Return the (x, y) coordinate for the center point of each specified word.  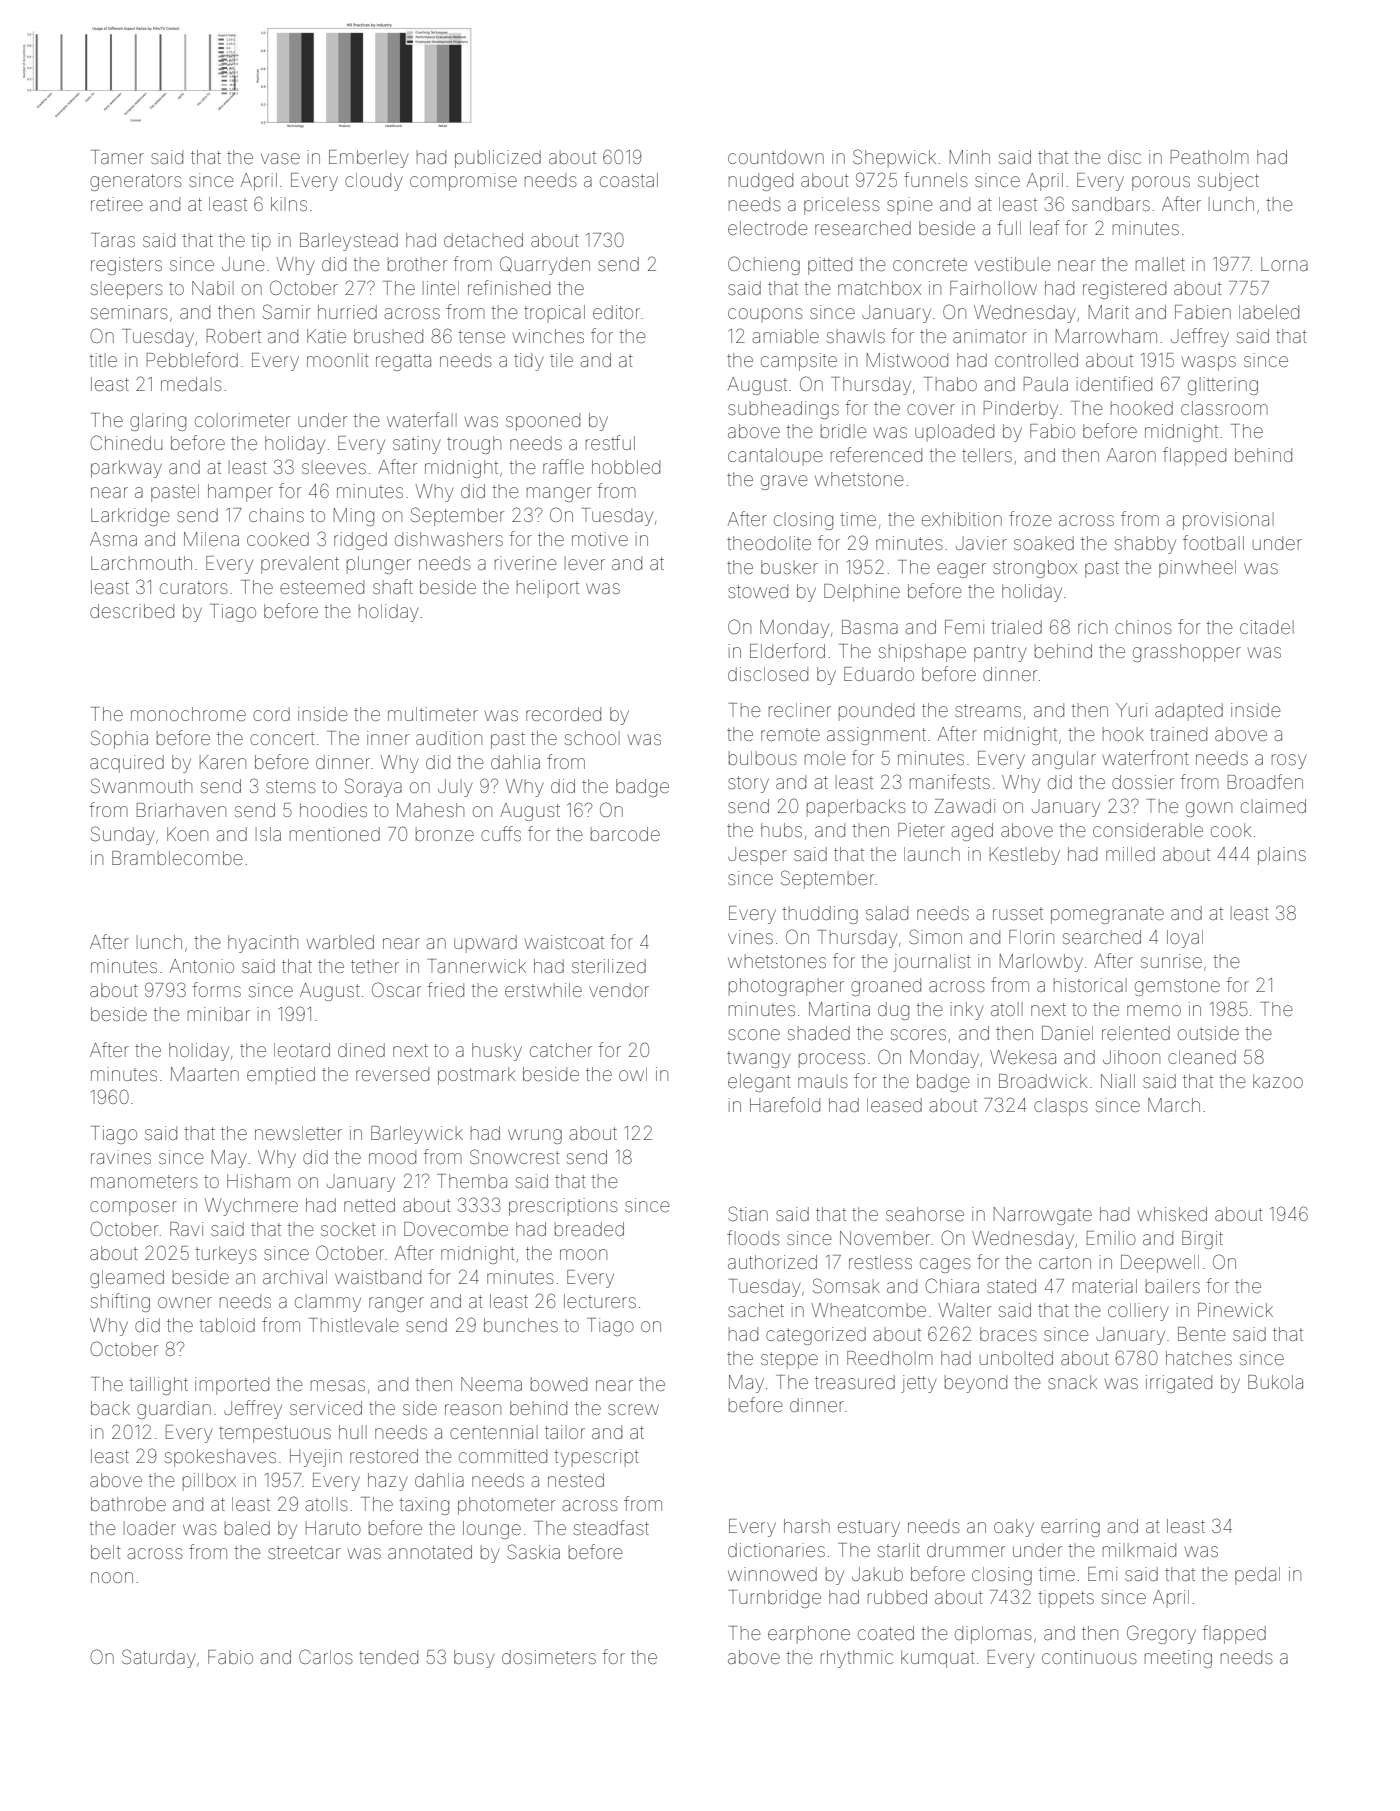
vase (280, 158)
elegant (759, 1083)
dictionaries (776, 1550)
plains (1282, 856)
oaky (1014, 1528)
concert (282, 738)
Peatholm (1210, 157)
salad (887, 913)
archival (295, 1277)
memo (1154, 1010)
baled (247, 1528)
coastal (629, 180)
